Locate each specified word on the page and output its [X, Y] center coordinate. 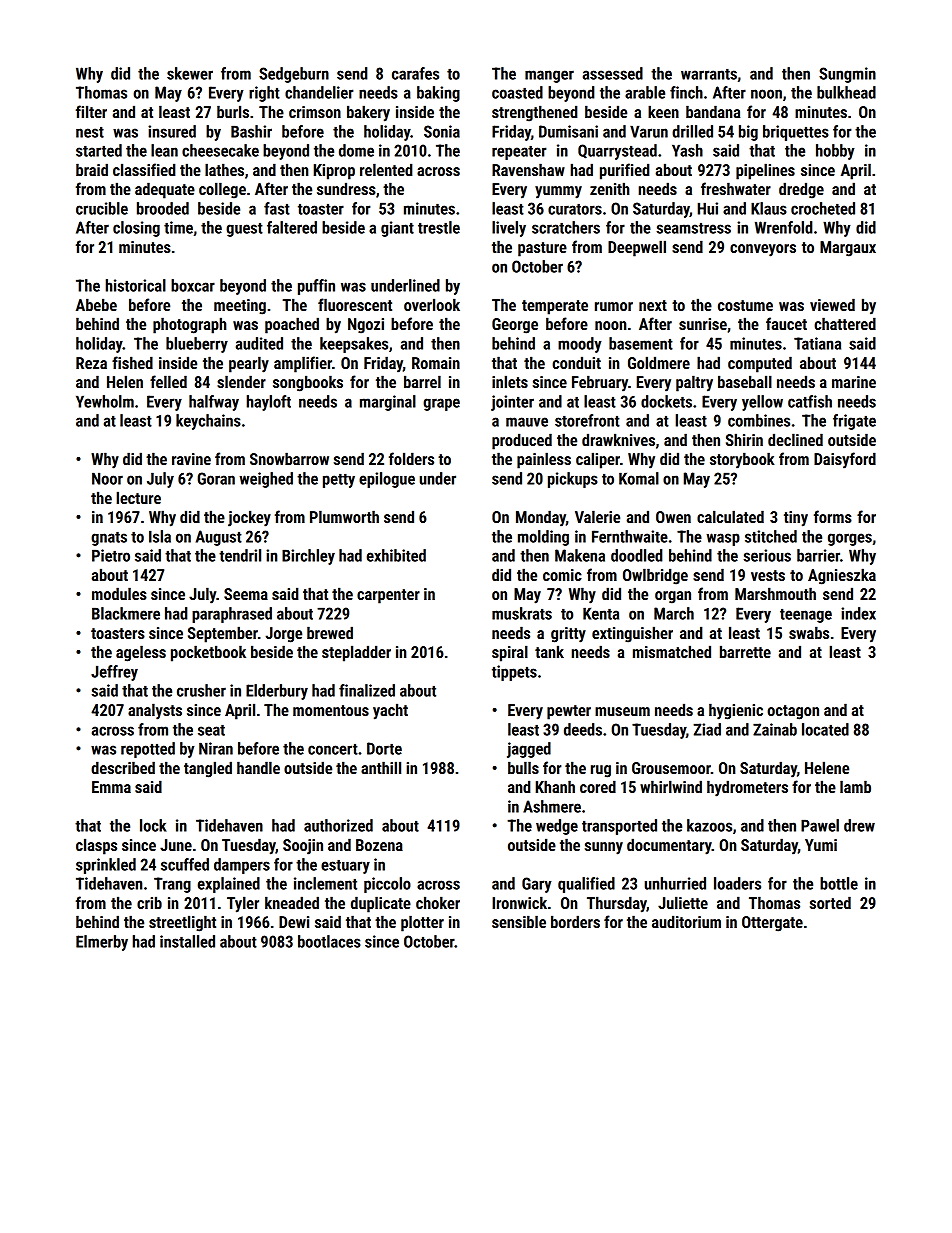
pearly [249, 364]
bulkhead [846, 92]
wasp [723, 539]
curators [575, 209]
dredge [801, 190]
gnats [109, 539]
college [222, 190]
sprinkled [106, 866]
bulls [523, 767]
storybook [742, 460]
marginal [388, 403]
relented [386, 169]
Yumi [821, 845]
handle [258, 767]
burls [233, 111]
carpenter [388, 596]
